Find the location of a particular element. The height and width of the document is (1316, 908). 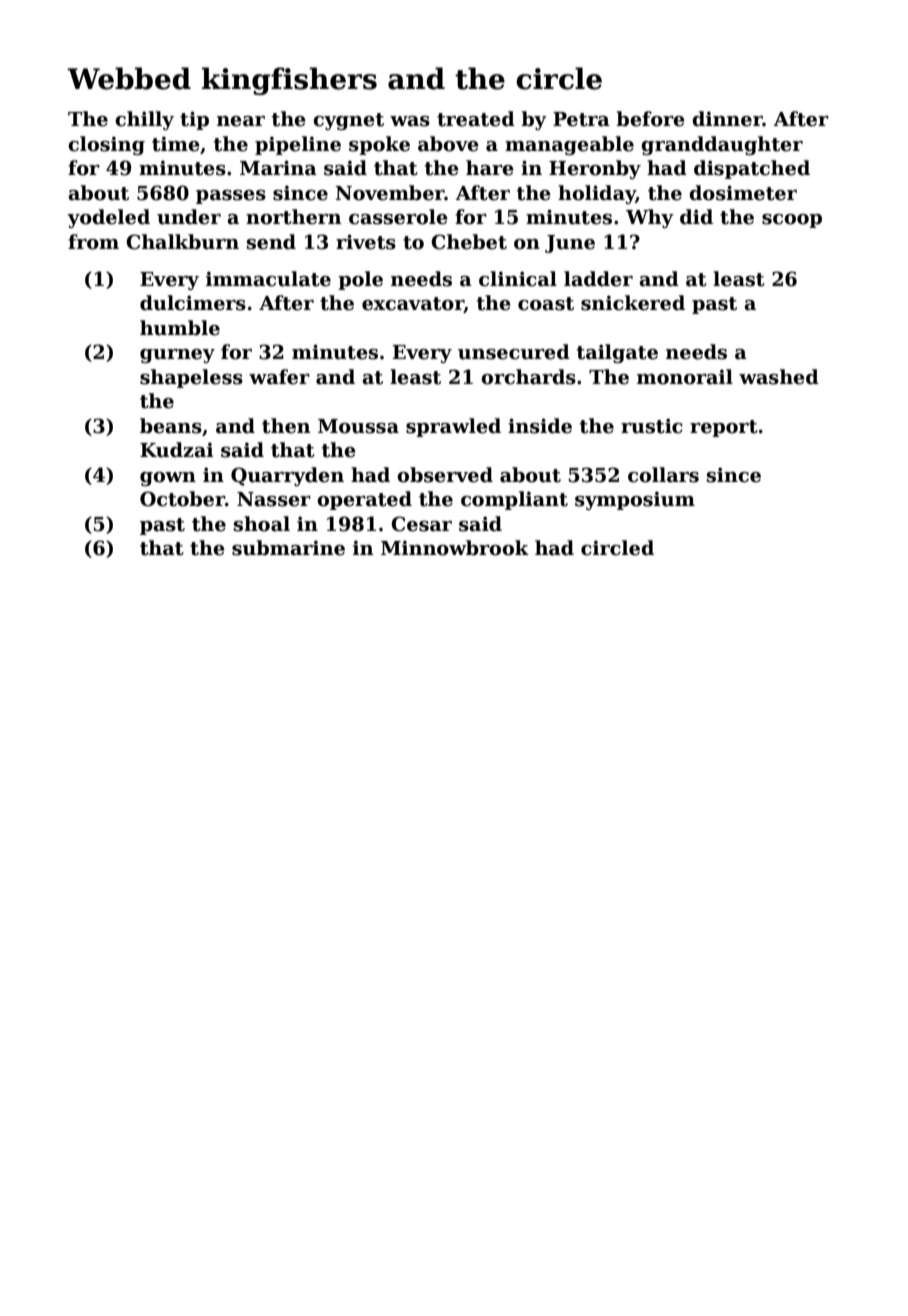

Quarryden is located at coordinates (287, 476).
